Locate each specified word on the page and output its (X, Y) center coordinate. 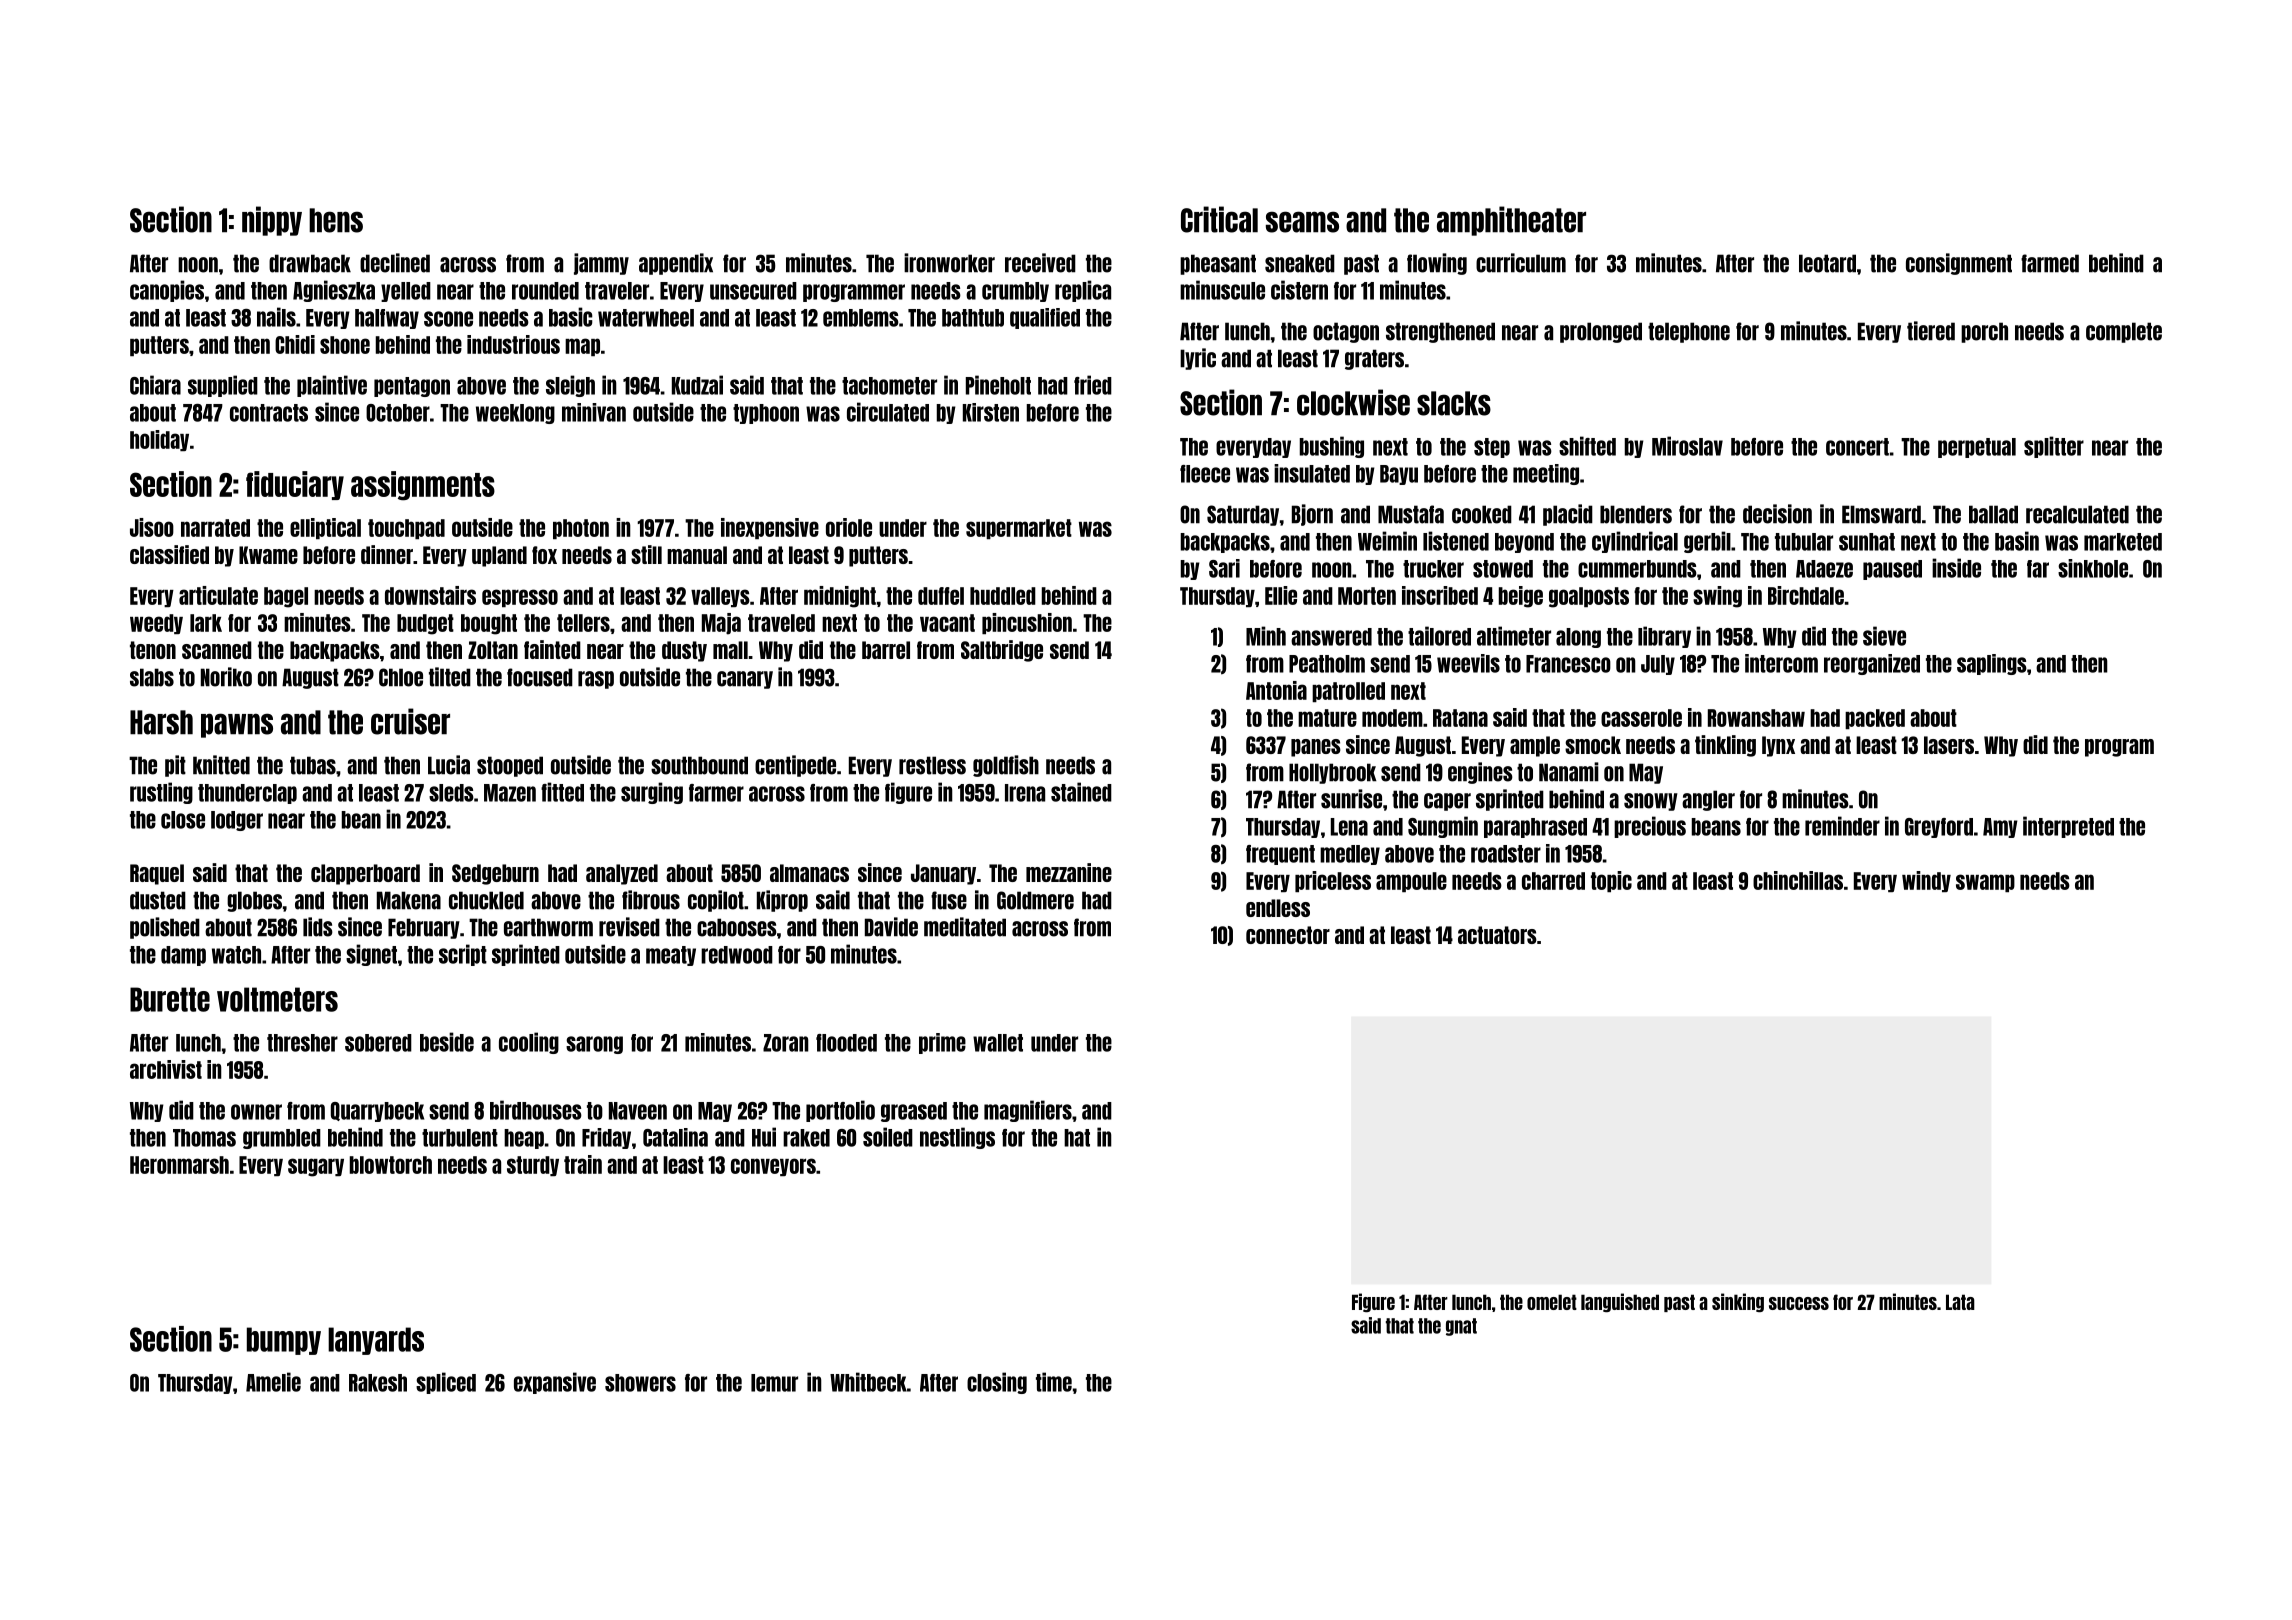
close (183, 820)
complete (2124, 332)
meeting (1546, 474)
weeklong (515, 414)
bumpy (284, 1341)
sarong (594, 1045)
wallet (998, 1043)
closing (997, 1383)
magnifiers (1028, 1111)
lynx (1778, 746)
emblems (861, 318)
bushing (1332, 447)
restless (932, 765)
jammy (601, 264)
